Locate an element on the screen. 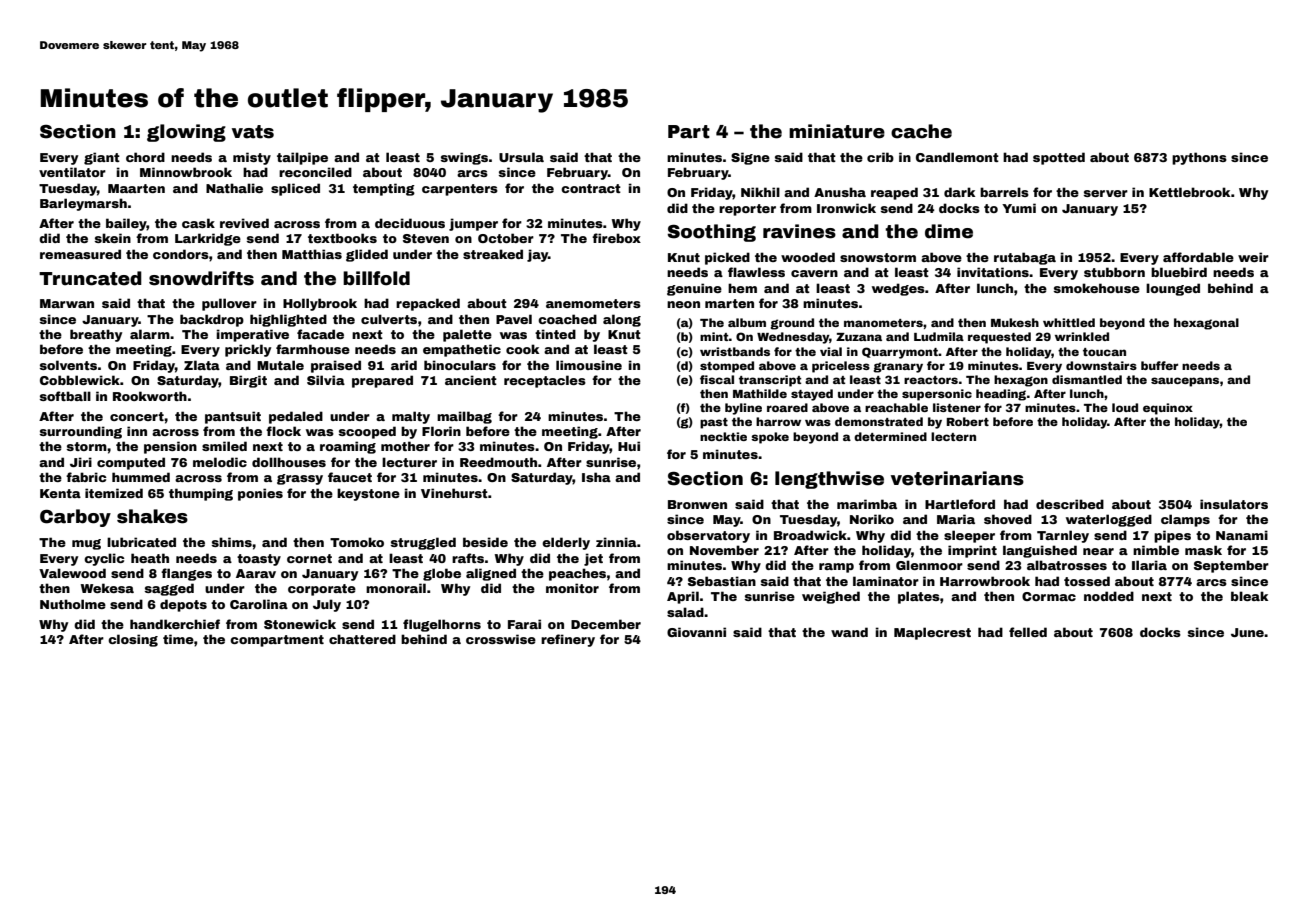 Image resolution: width=1308 pixels, height=924 pixels. handkerchief is located at coordinates (175, 624).
